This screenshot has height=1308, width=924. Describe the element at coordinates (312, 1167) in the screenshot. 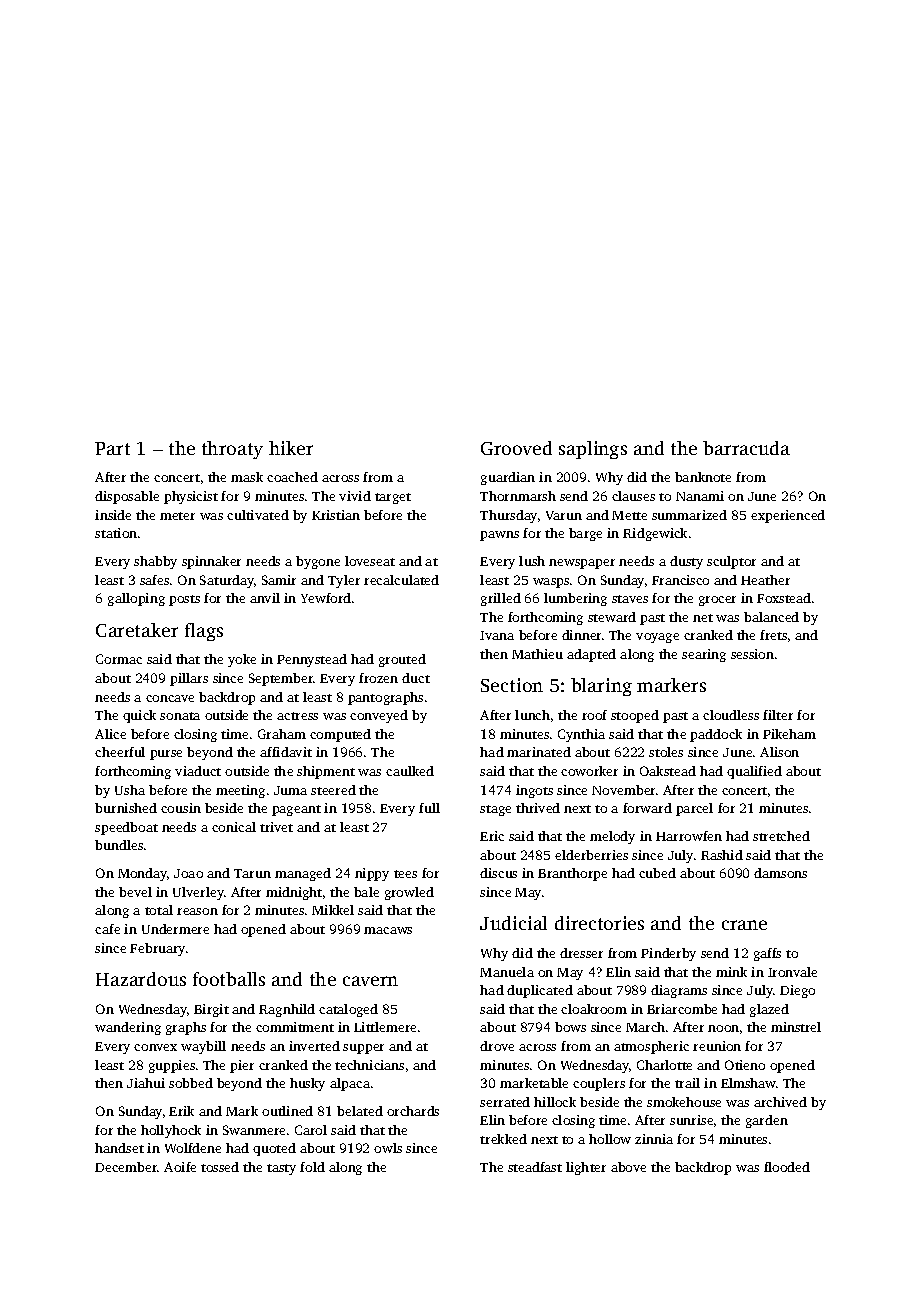

I see `fold` at that location.
